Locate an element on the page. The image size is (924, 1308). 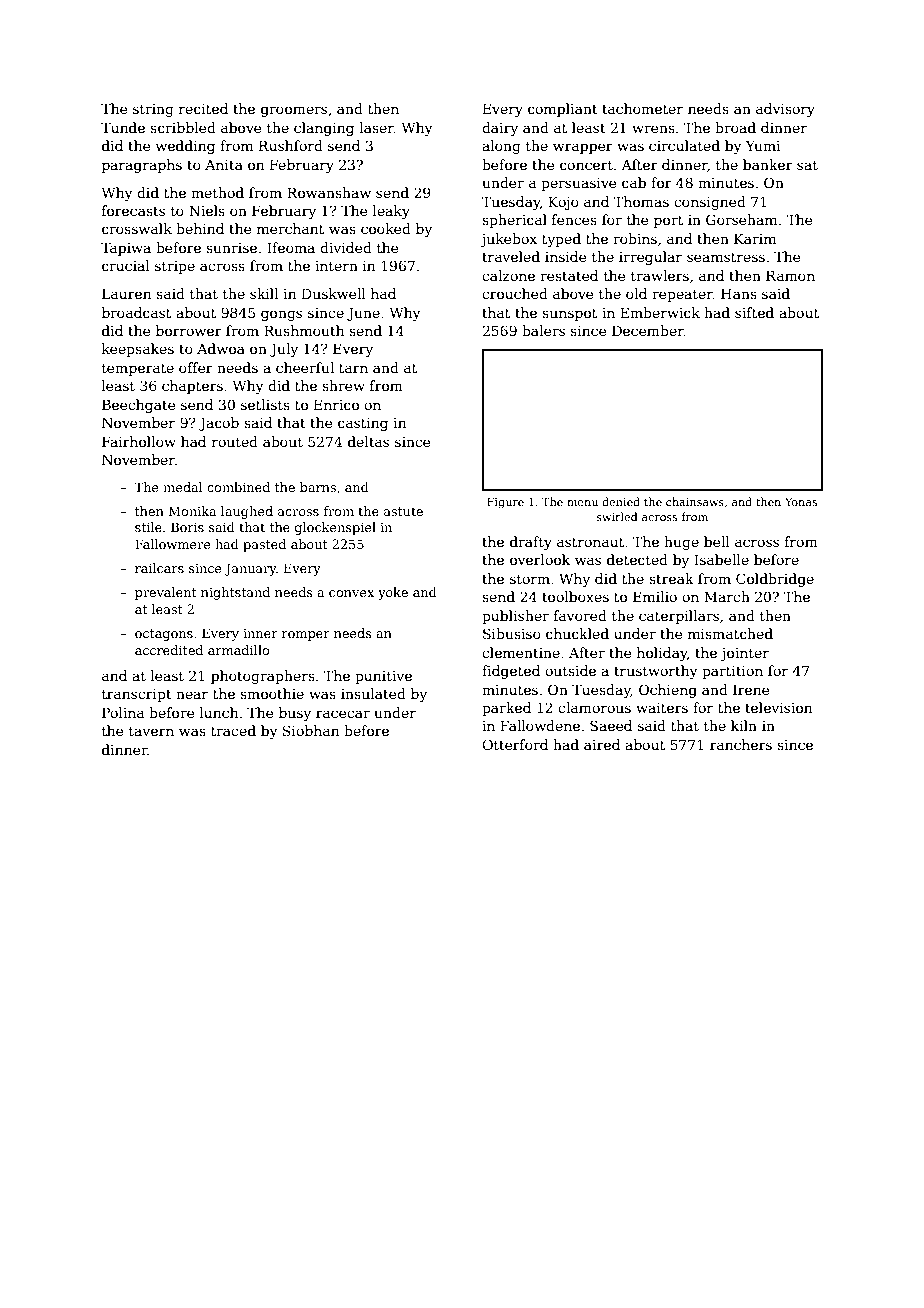
Yonas is located at coordinates (801, 501).
